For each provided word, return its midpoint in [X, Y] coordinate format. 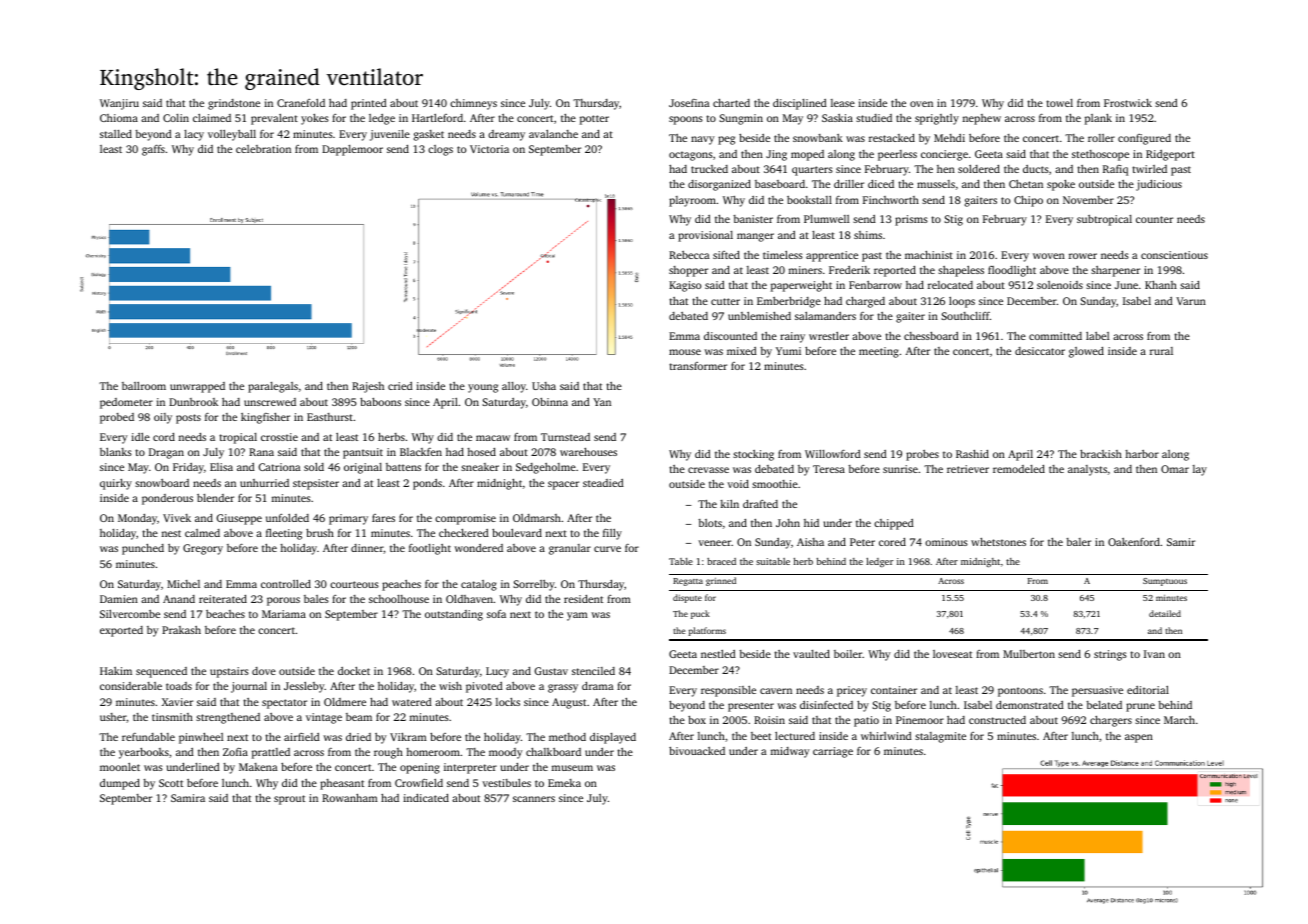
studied [874, 118]
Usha [544, 386]
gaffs [153, 150]
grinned [721, 581]
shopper [688, 271]
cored [892, 542]
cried [400, 386]
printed [369, 104]
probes [922, 455]
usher [113, 718]
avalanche [553, 134]
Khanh [1161, 285]
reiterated [223, 599]
